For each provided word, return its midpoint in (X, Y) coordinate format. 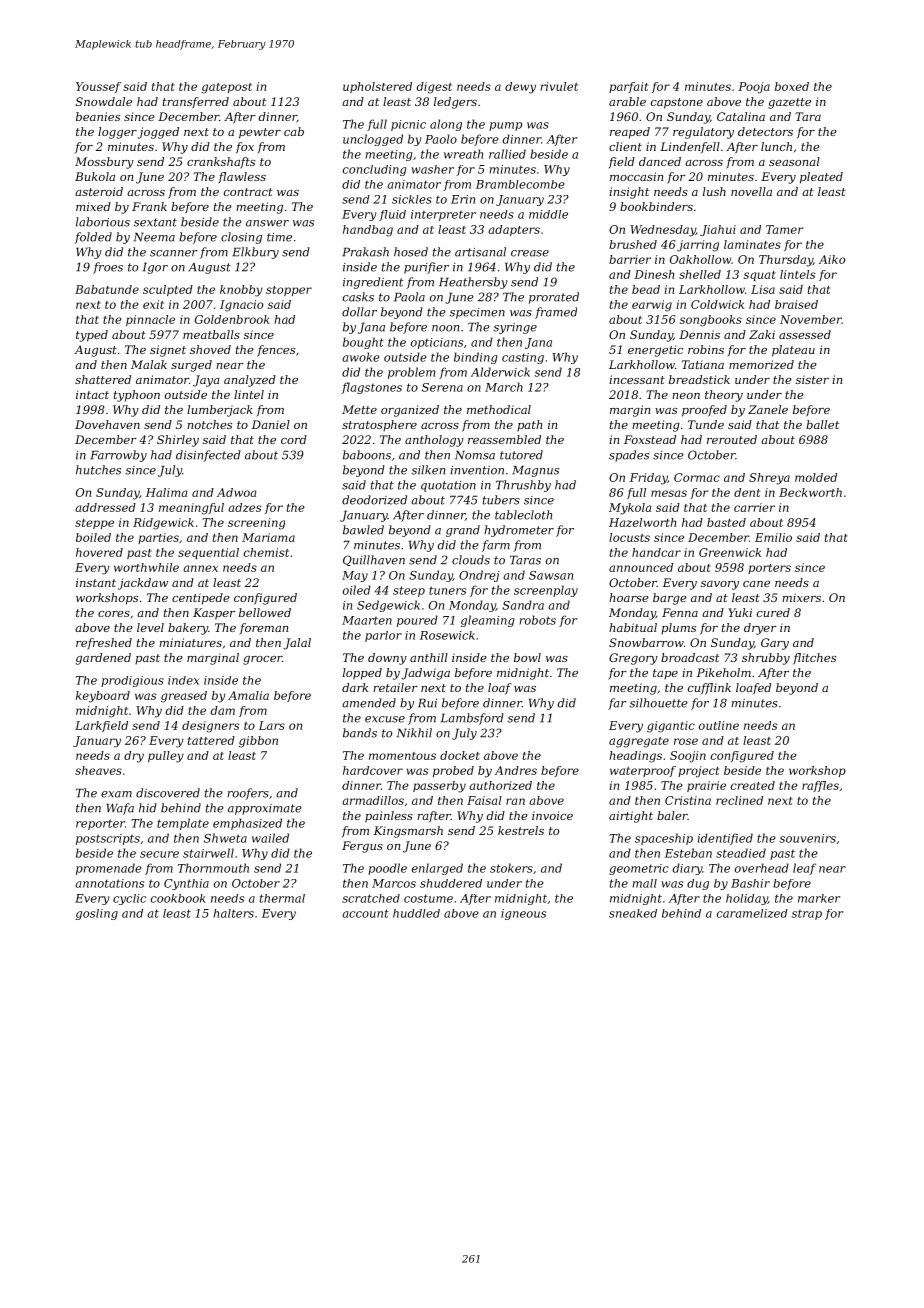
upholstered (377, 87)
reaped (630, 133)
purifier (426, 268)
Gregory (633, 659)
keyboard (103, 697)
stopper (289, 291)
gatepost (226, 88)
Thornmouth (213, 868)
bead (646, 289)
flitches (814, 659)
